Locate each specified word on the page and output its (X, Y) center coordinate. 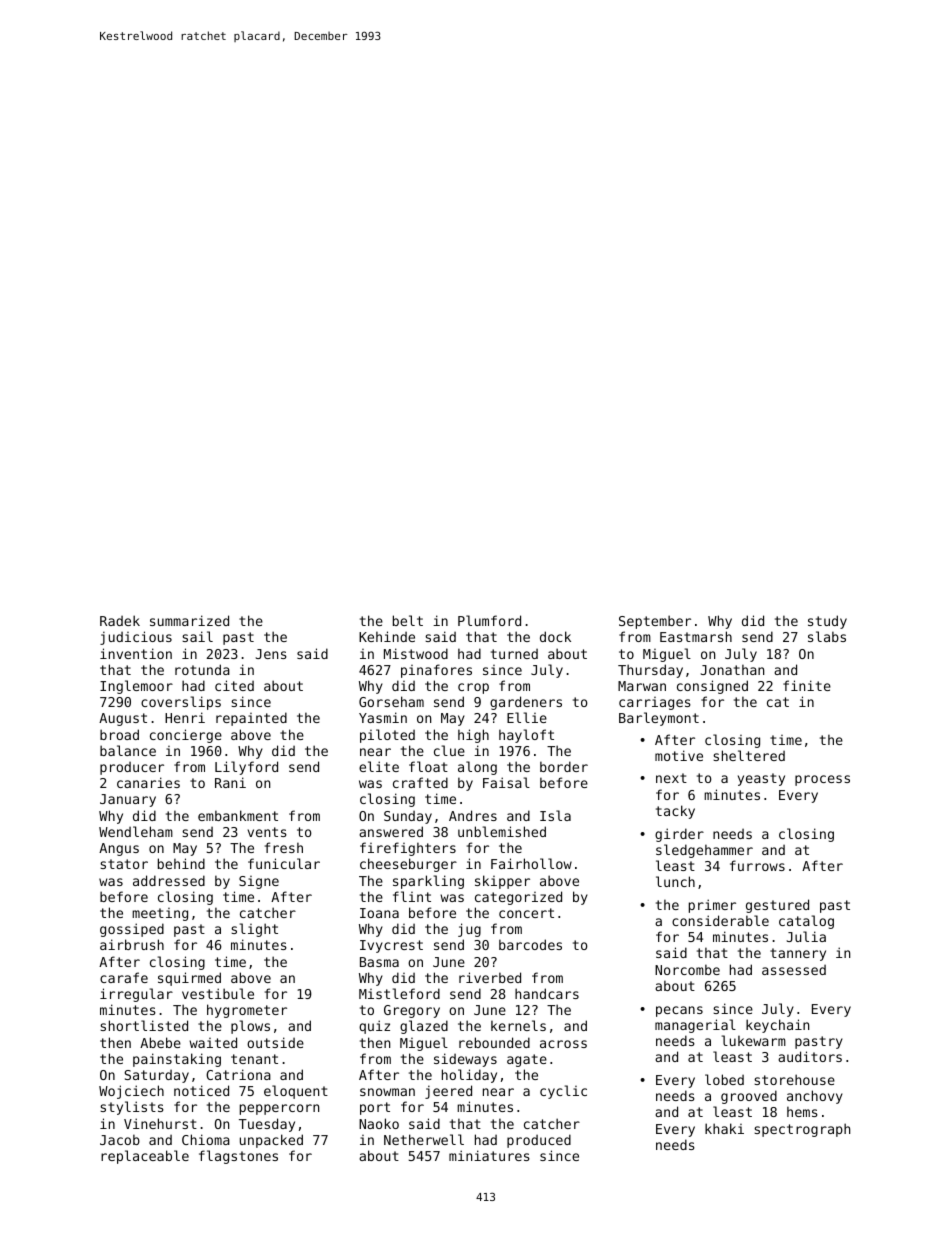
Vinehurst (160, 1123)
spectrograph (802, 1130)
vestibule (218, 993)
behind (181, 863)
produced (539, 1141)
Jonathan (732, 669)
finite (807, 685)
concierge (186, 736)
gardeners (526, 703)
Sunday (408, 817)
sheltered (749, 755)
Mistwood (416, 653)
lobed (724, 1079)
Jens (271, 654)
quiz (374, 1027)
